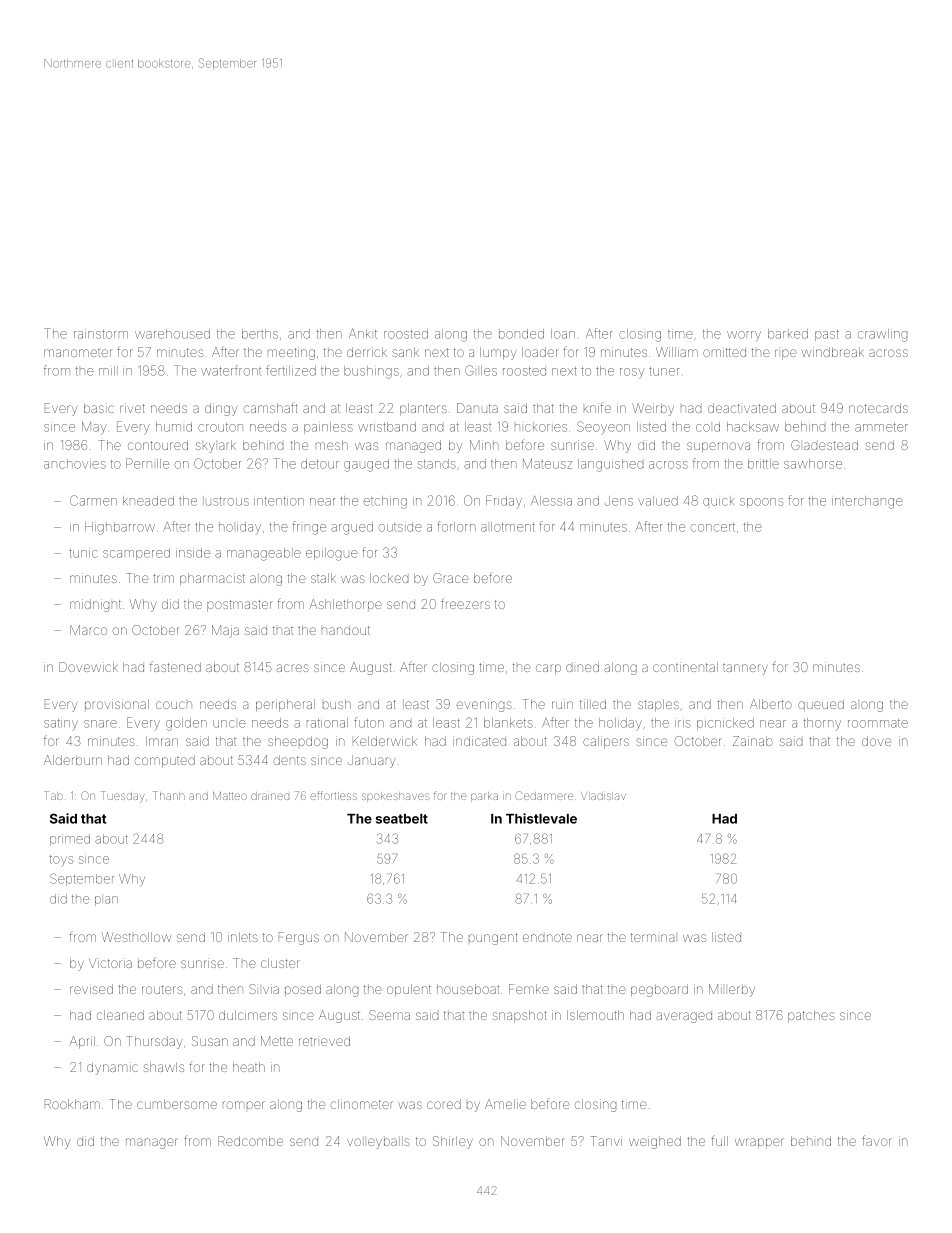 This image has width=952, height=1233. I want to click on iris, so click(683, 724).
